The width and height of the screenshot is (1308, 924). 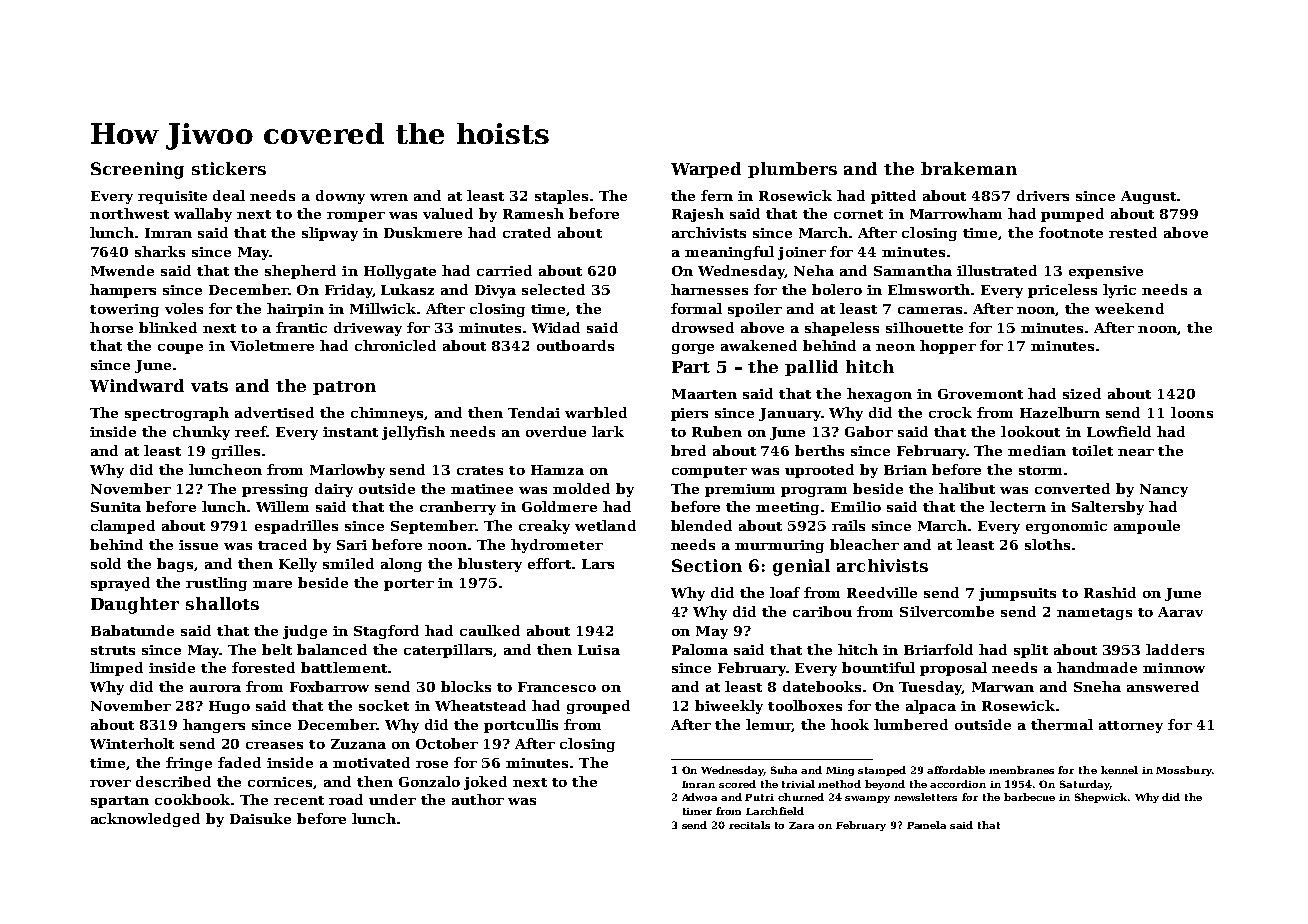 I want to click on Kelly, so click(x=298, y=565).
